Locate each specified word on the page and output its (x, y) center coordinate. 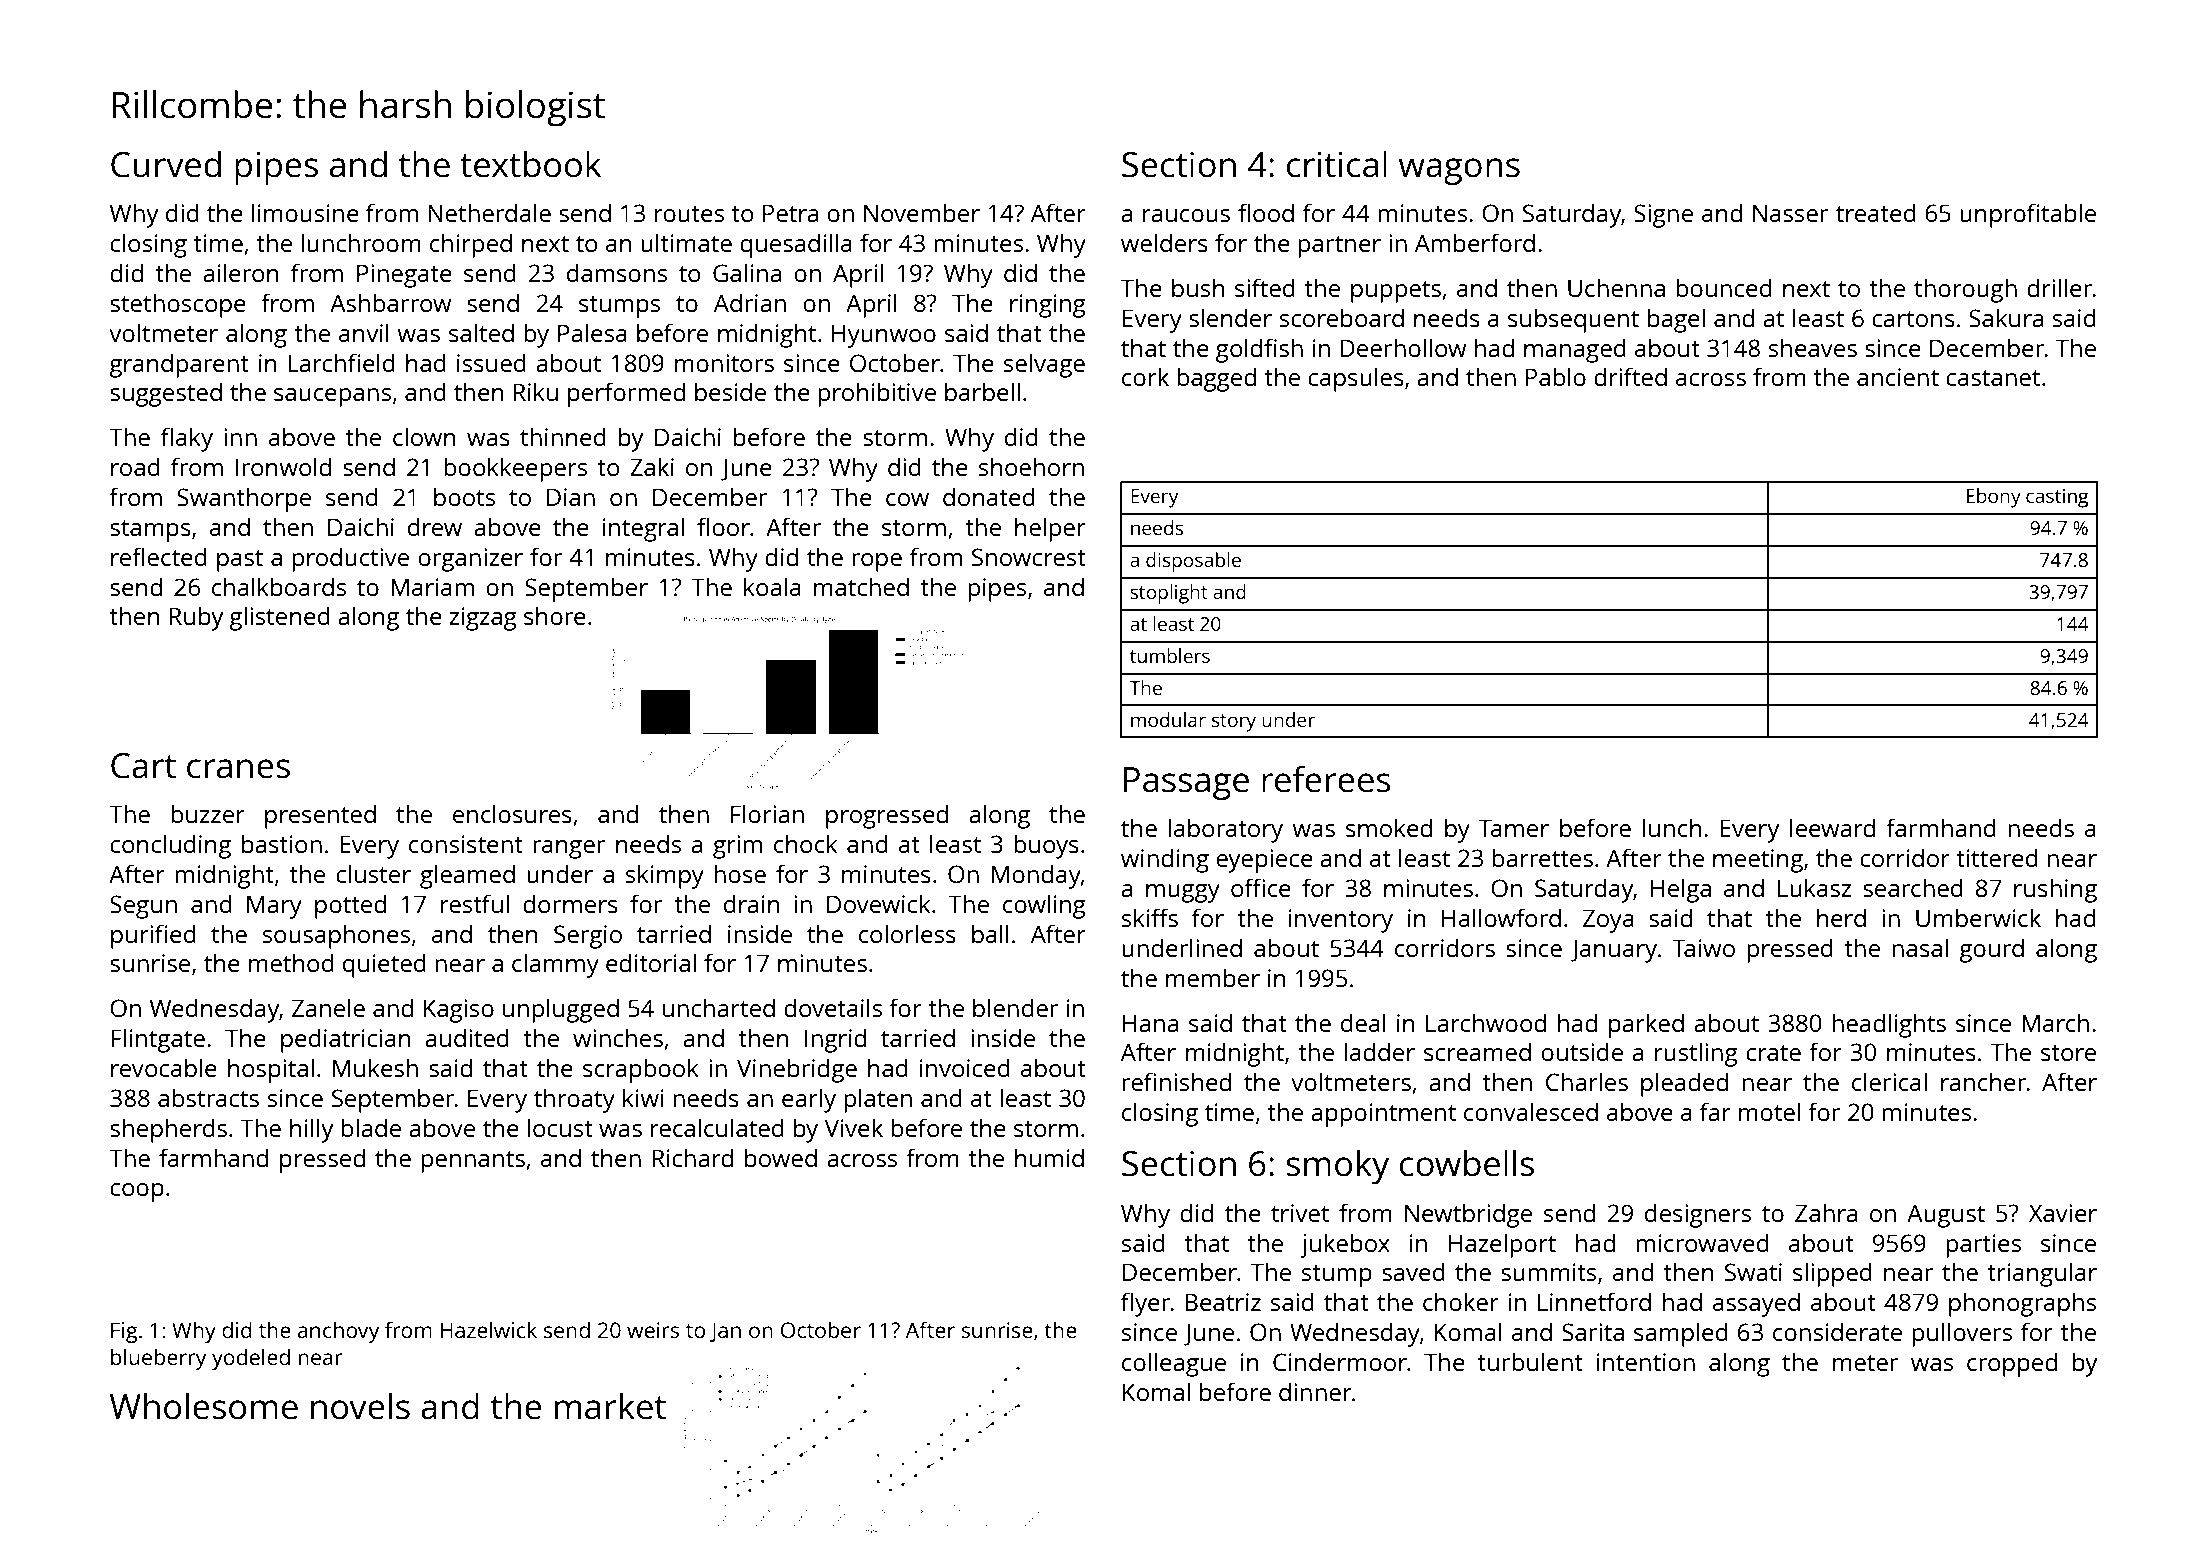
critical (1337, 164)
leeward (1832, 827)
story (1234, 723)
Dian (571, 497)
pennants (473, 1162)
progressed (887, 816)
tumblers (1170, 655)
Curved (166, 164)
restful (475, 903)
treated (1876, 212)
